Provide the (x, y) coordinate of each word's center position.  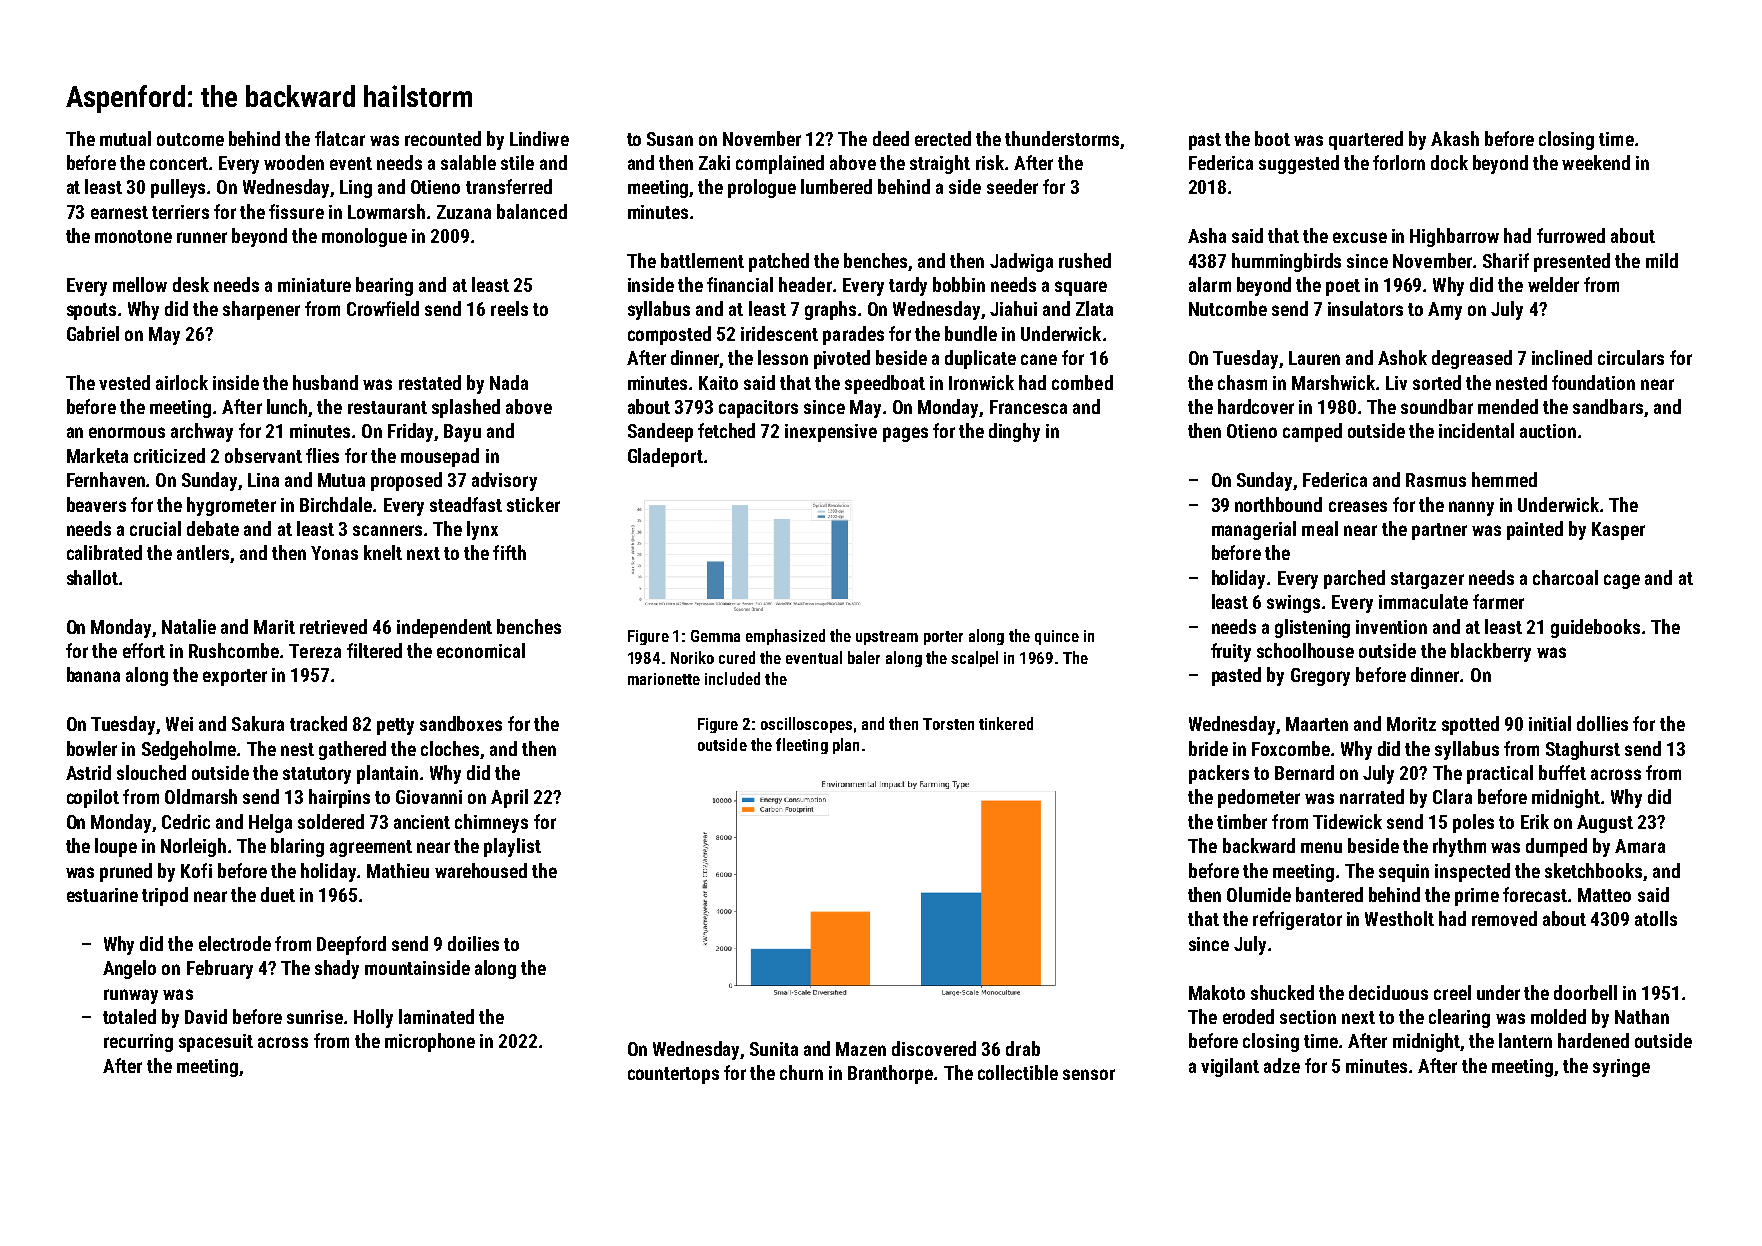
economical (481, 650)
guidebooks (1595, 628)
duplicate (980, 359)
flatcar (340, 138)
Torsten (948, 724)
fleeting (802, 746)
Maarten (1317, 724)
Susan (670, 139)
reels (509, 308)
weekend (1596, 162)
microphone (430, 1042)
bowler (92, 748)
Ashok (1402, 357)
